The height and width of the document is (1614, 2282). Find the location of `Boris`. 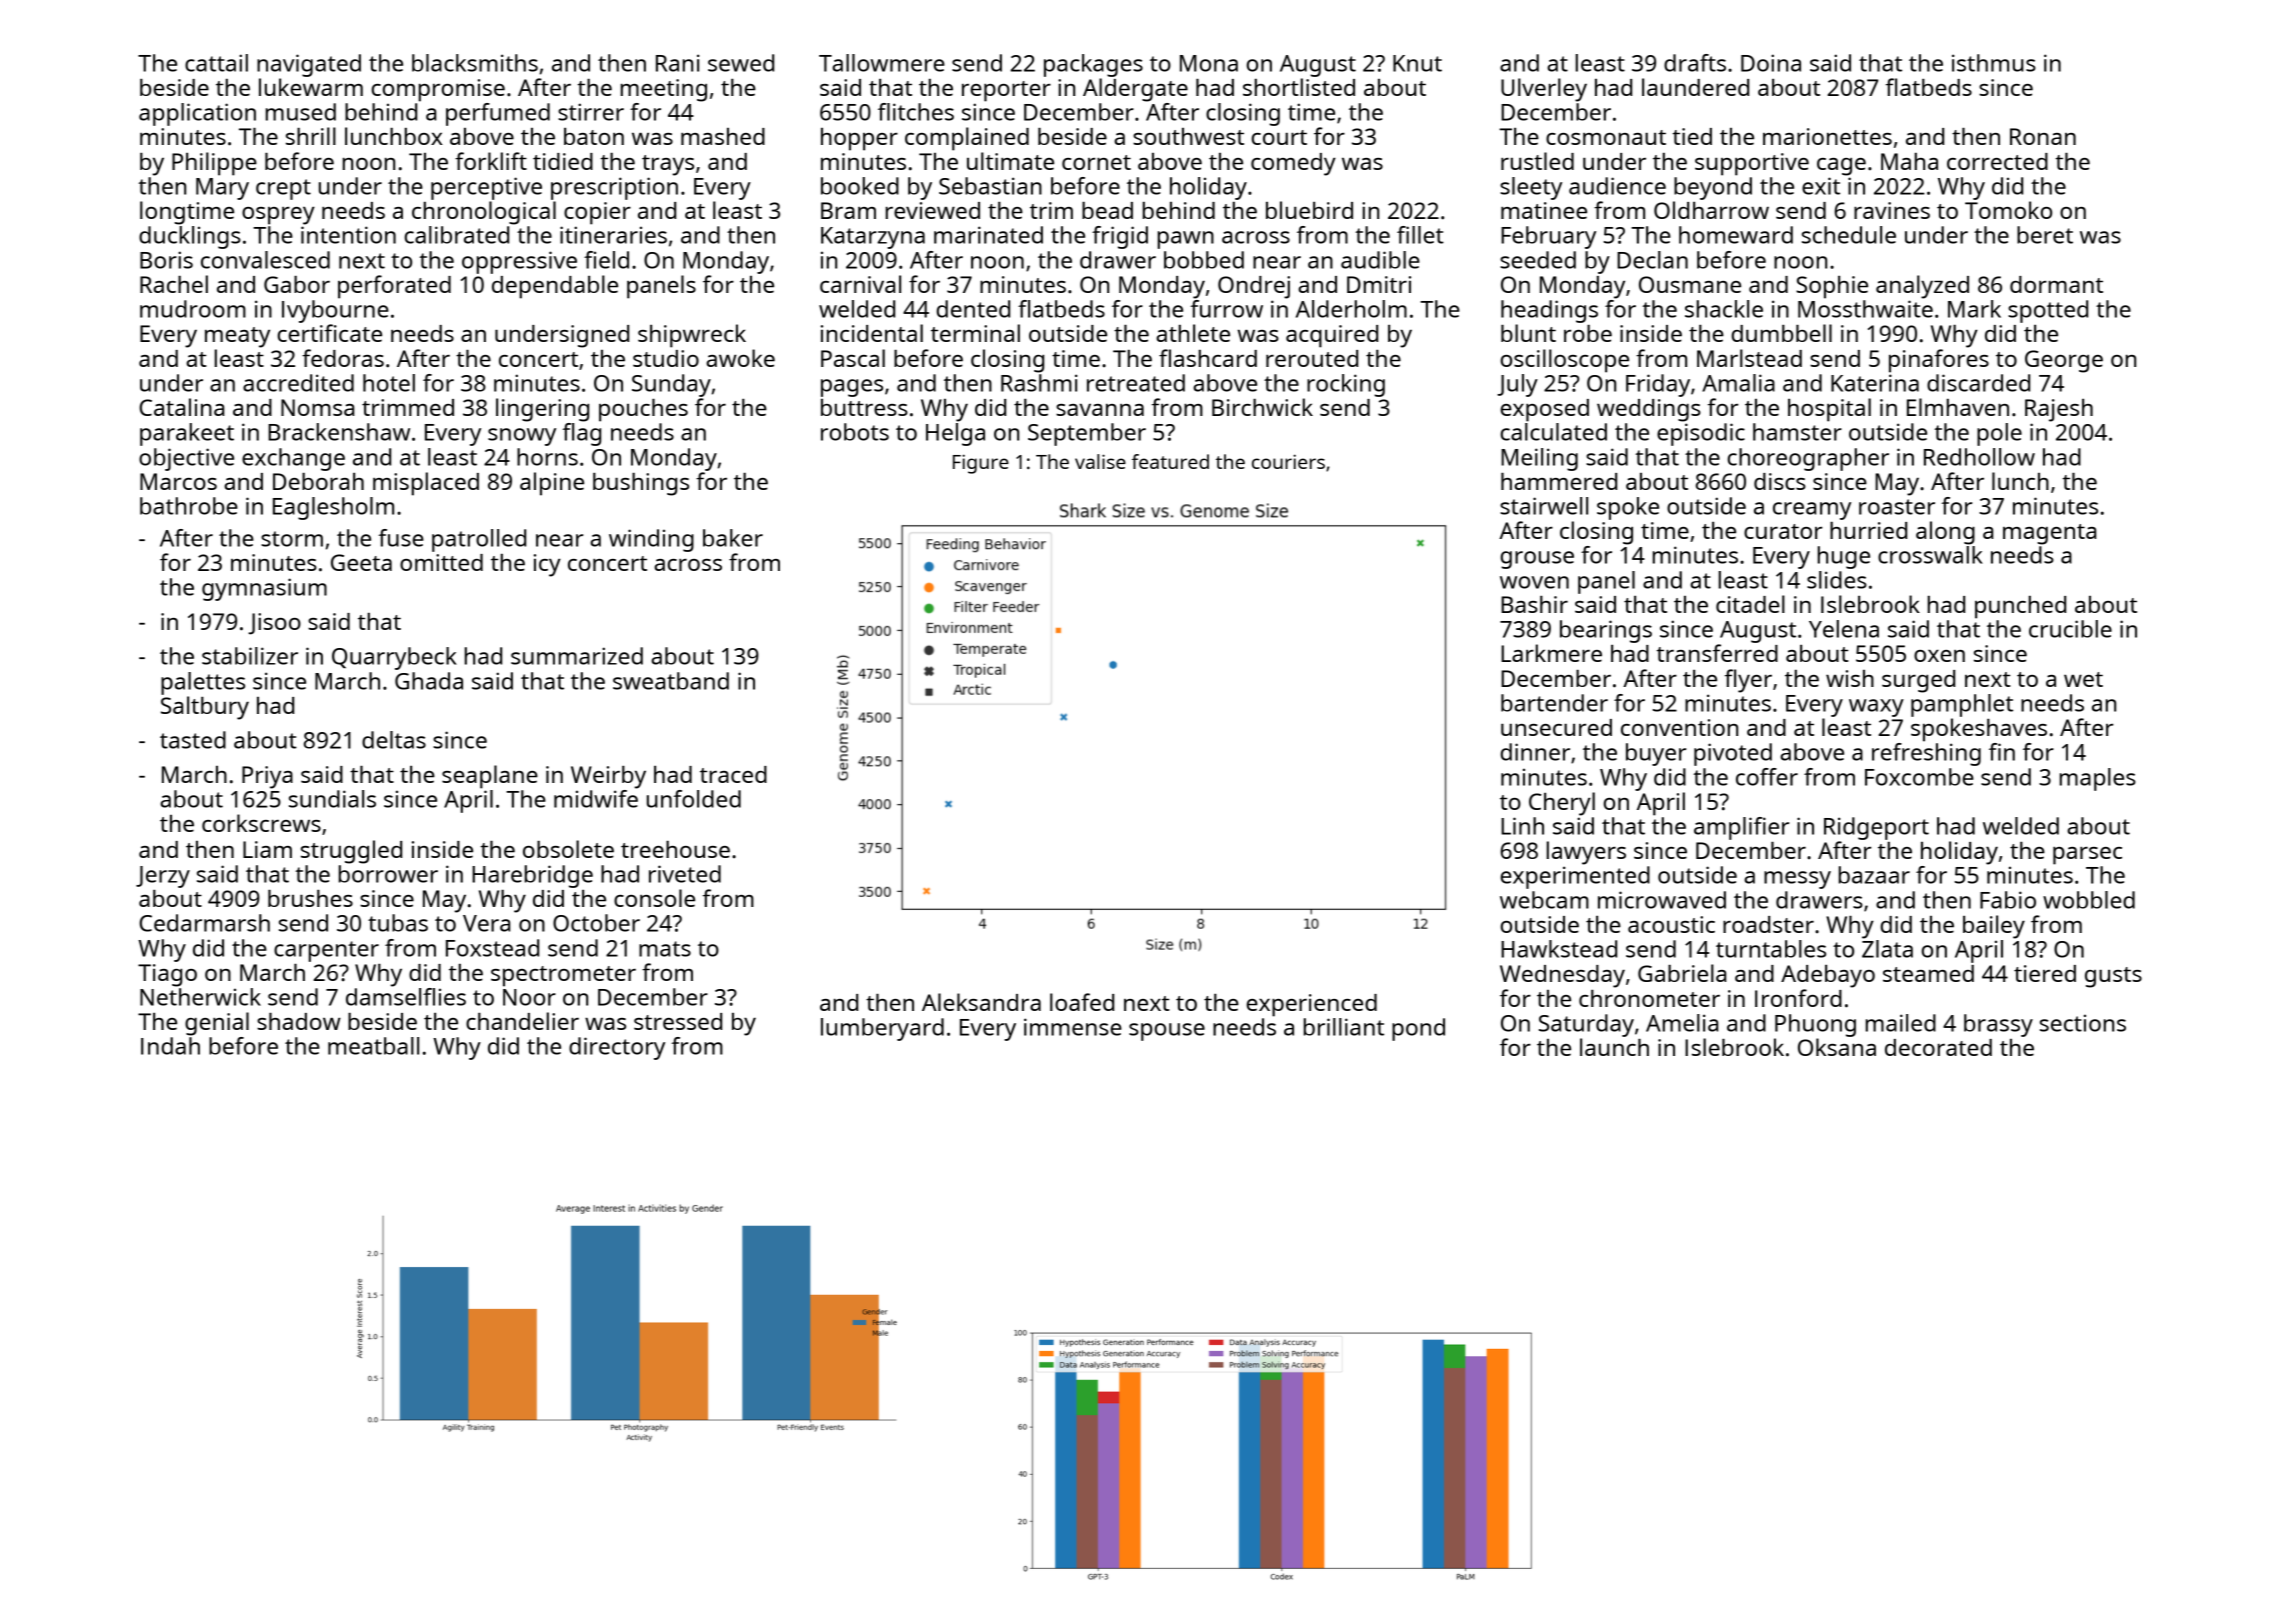

Boris is located at coordinates (166, 260).
